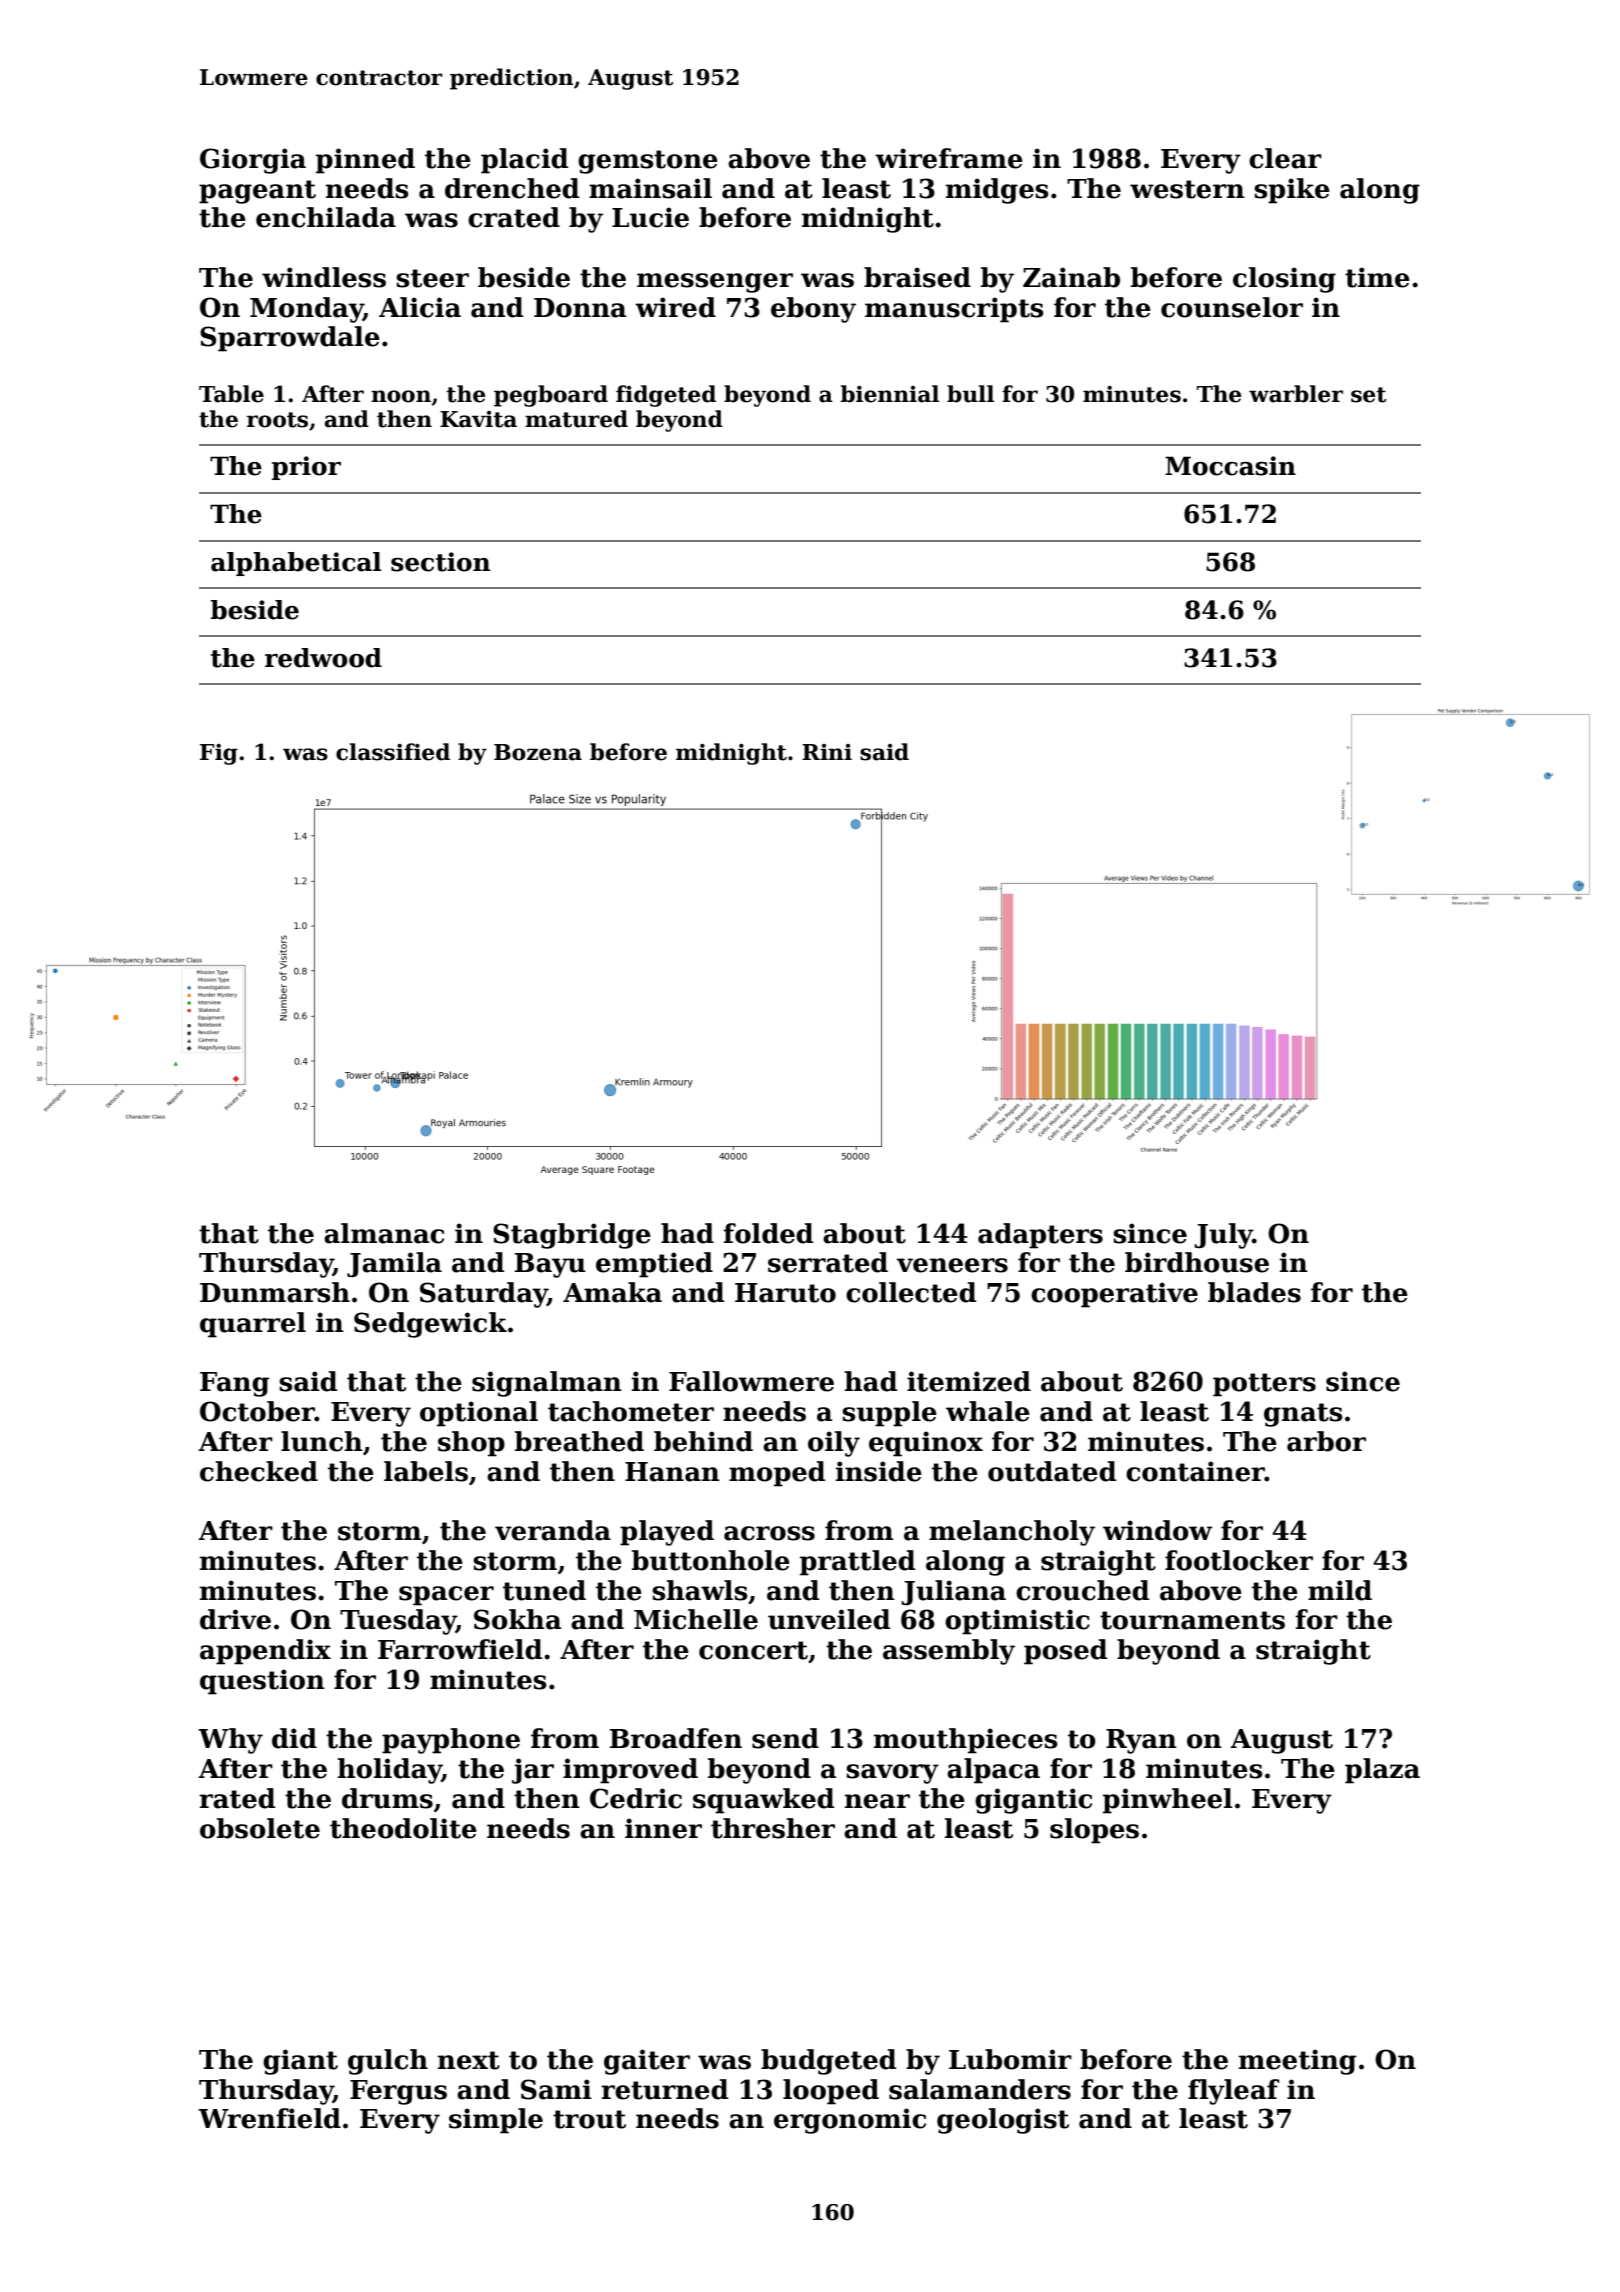 Image resolution: width=1620 pixels, height=2292 pixels. I want to click on almanac, so click(384, 1233).
